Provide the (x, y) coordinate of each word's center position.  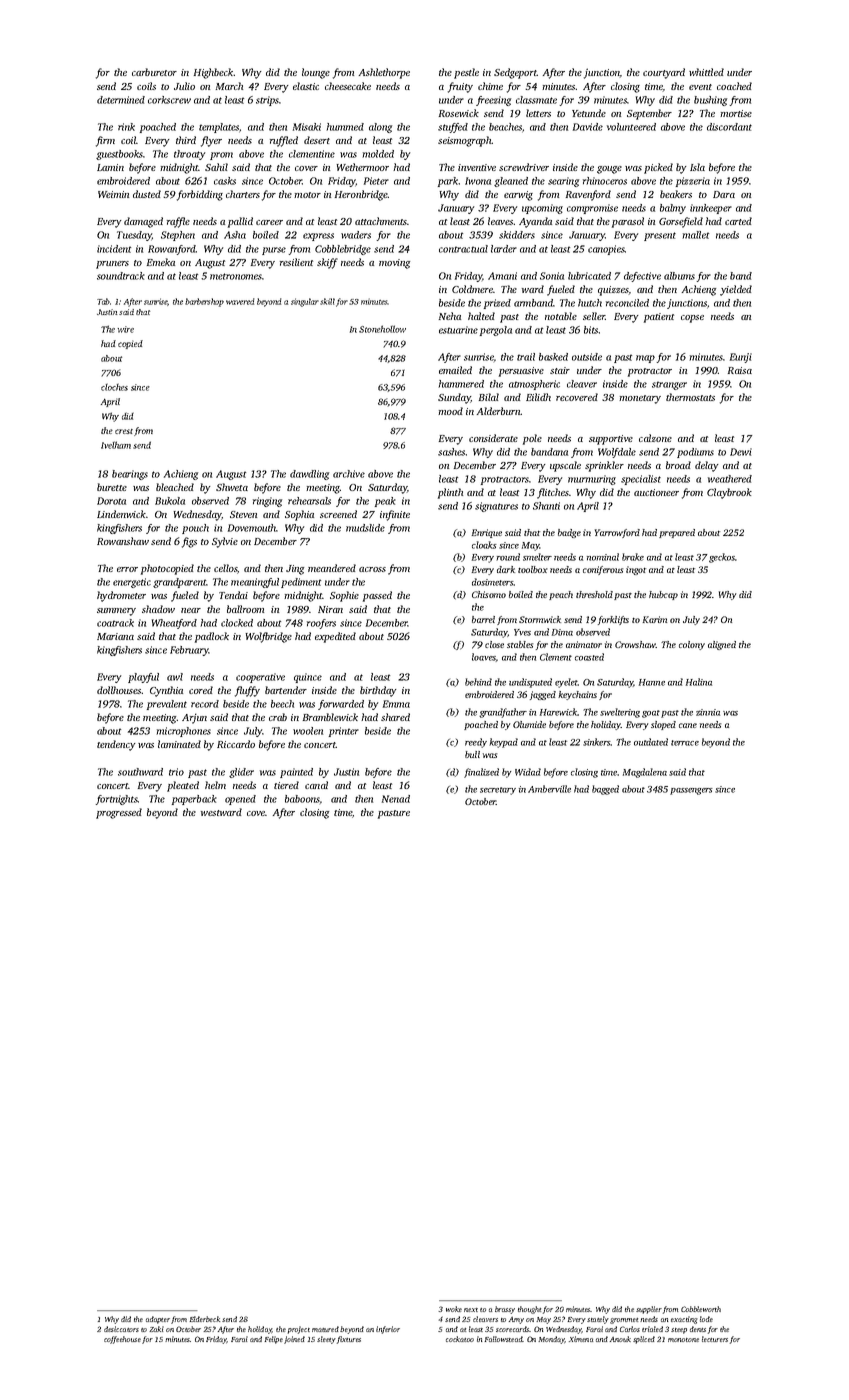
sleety (326, 1340)
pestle (466, 73)
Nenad (396, 799)
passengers (691, 791)
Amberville (549, 789)
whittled (706, 72)
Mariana (115, 636)
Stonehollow (382, 329)
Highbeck (214, 73)
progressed (119, 813)
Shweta (232, 487)
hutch (590, 303)
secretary (498, 791)
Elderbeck (204, 1319)
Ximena (581, 1339)
